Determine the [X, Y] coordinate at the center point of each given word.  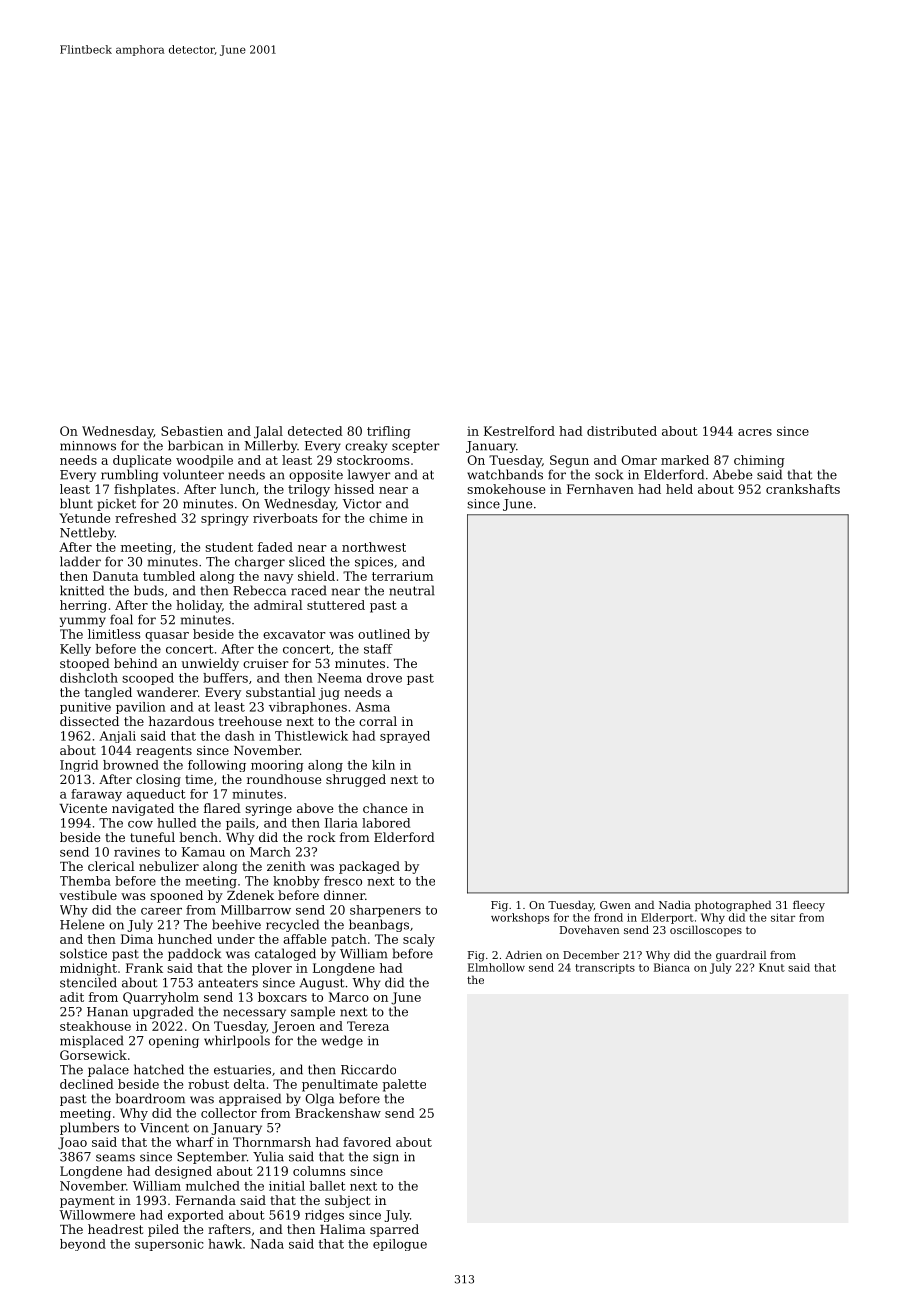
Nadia [675, 905]
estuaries [242, 1070]
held [679, 489]
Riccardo [368, 1069]
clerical [111, 866]
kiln [383, 765]
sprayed [405, 737]
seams [115, 1158]
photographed [733, 906]
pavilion [141, 708]
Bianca [672, 967]
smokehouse [506, 489]
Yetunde [84, 518]
